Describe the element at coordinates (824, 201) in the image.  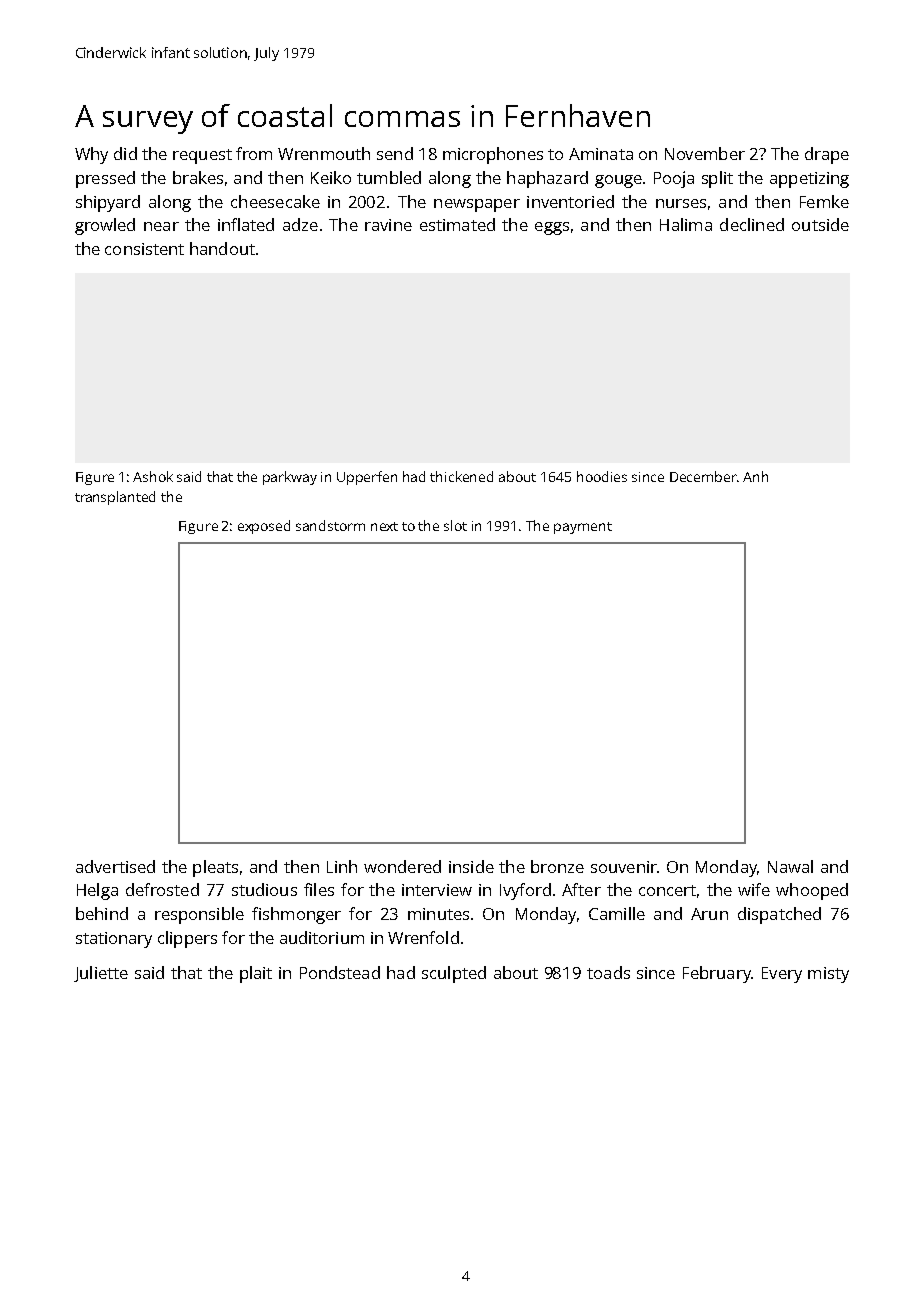
I see `Femke` at that location.
